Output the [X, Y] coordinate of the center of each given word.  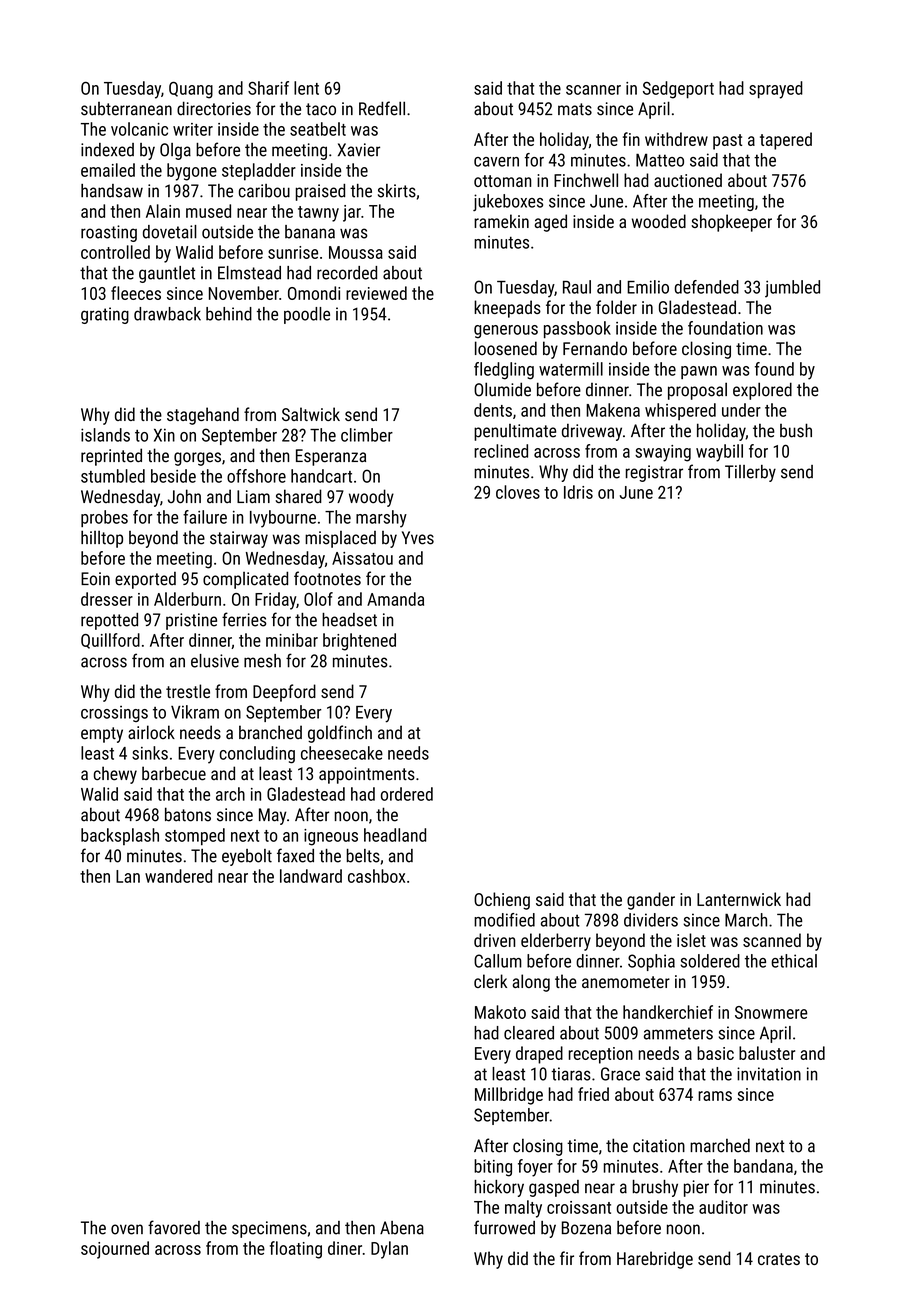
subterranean [126, 109]
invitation [769, 1074]
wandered [178, 876]
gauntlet [167, 274]
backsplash [120, 836]
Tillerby [750, 473]
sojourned [115, 1250]
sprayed [776, 90]
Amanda [395, 599]
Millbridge [509, 1096]
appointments [367, 775]
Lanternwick [739, 899]
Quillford [110, 641]
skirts [397, 191]
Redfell [382, 108]
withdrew [676, 139]
